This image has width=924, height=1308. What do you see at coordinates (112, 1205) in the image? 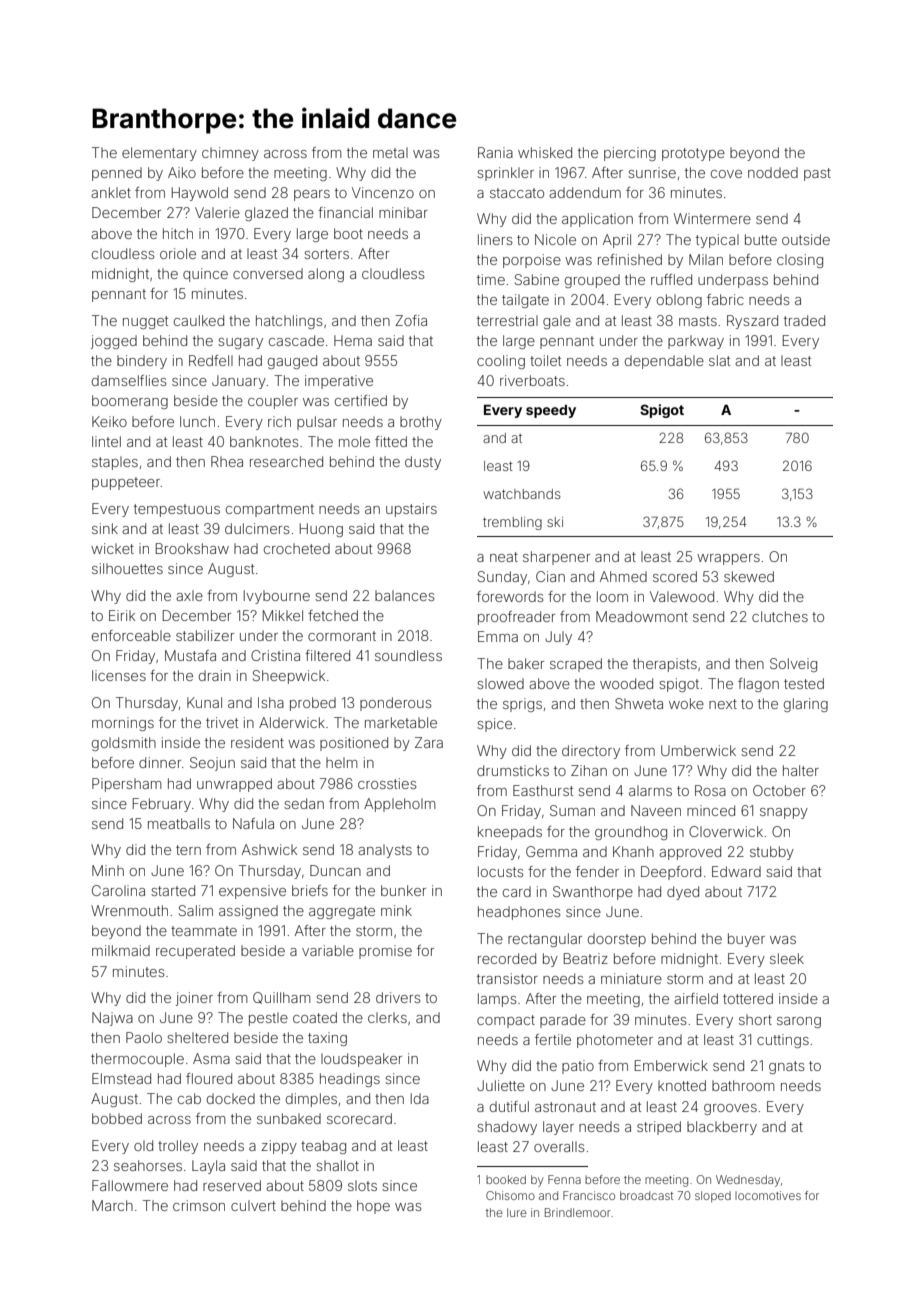
I see `March` at bounding box center [112, 1205].
